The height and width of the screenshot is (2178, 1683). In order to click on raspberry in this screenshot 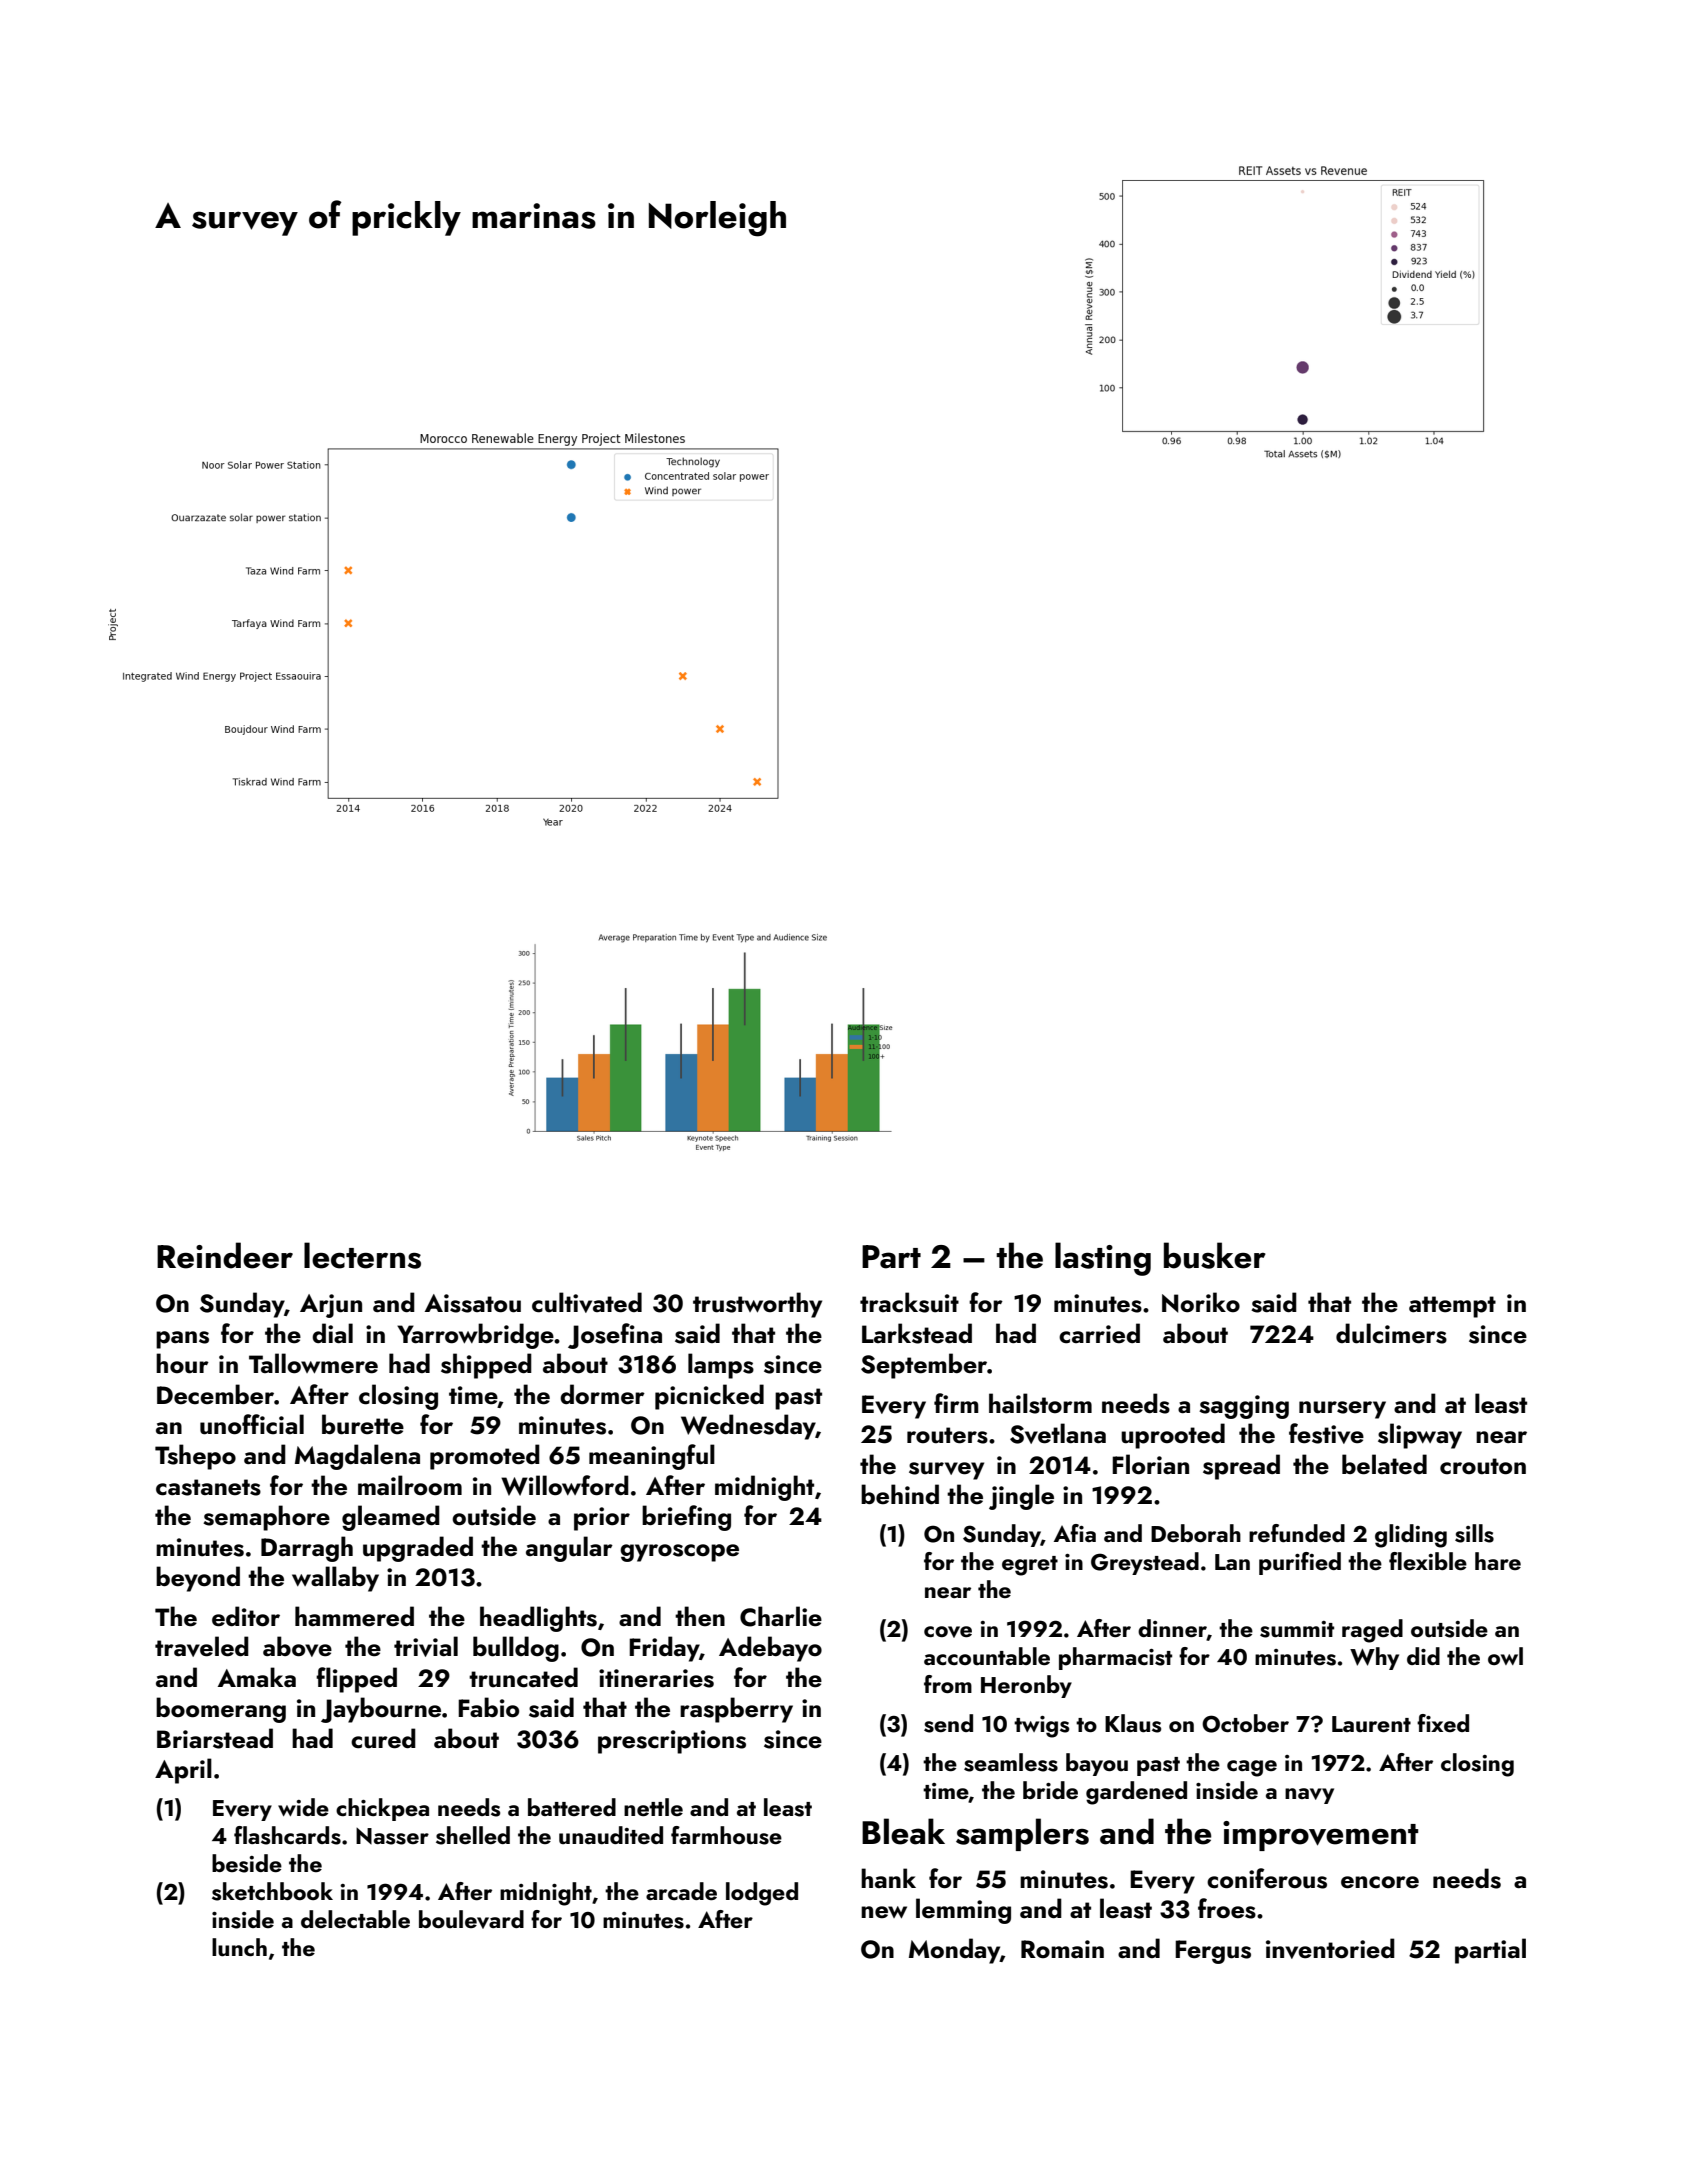, I will do `click(736, 1710)`.
